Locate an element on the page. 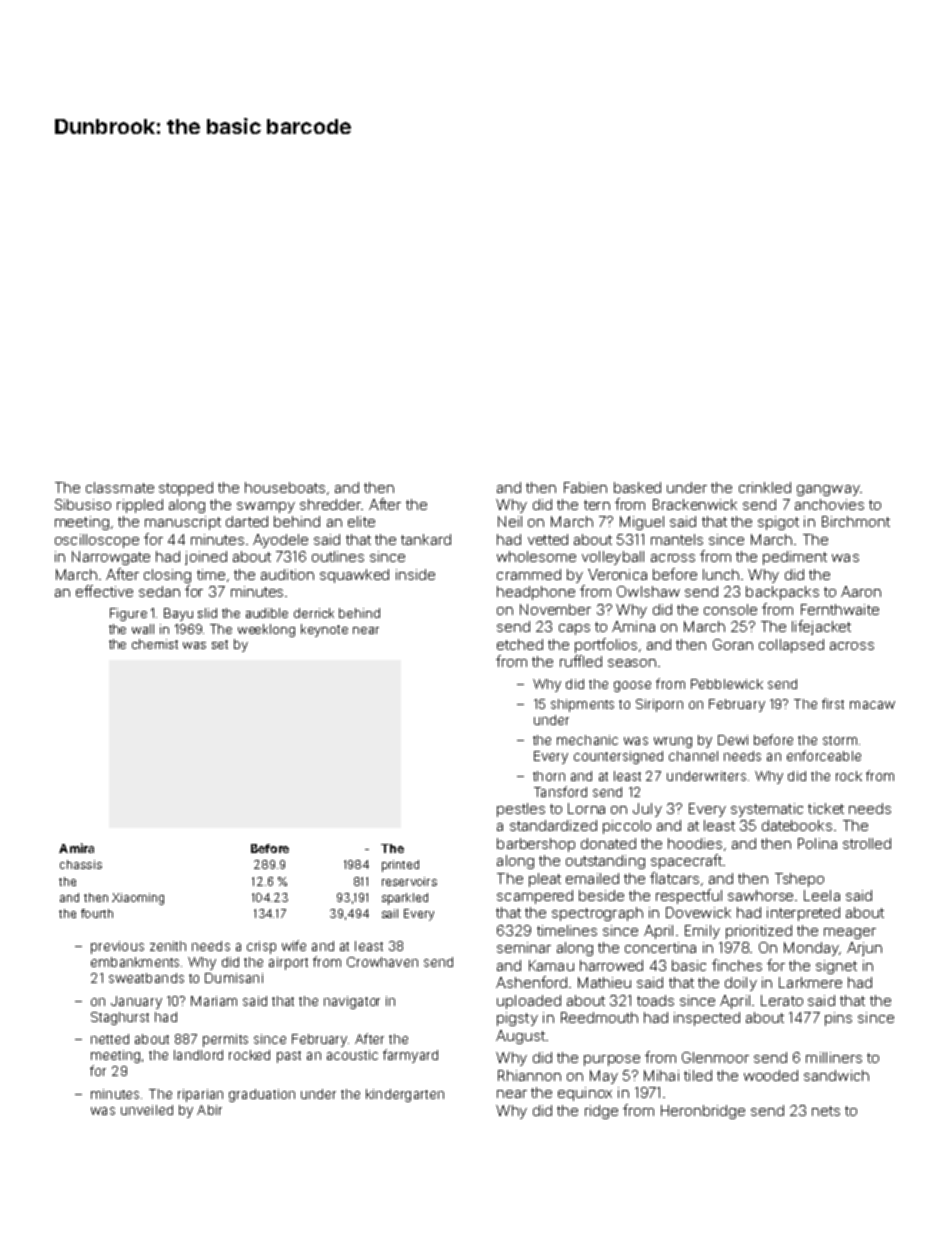 This document has height=1233, width=952. permits is located at coordinates (225, 1040).
